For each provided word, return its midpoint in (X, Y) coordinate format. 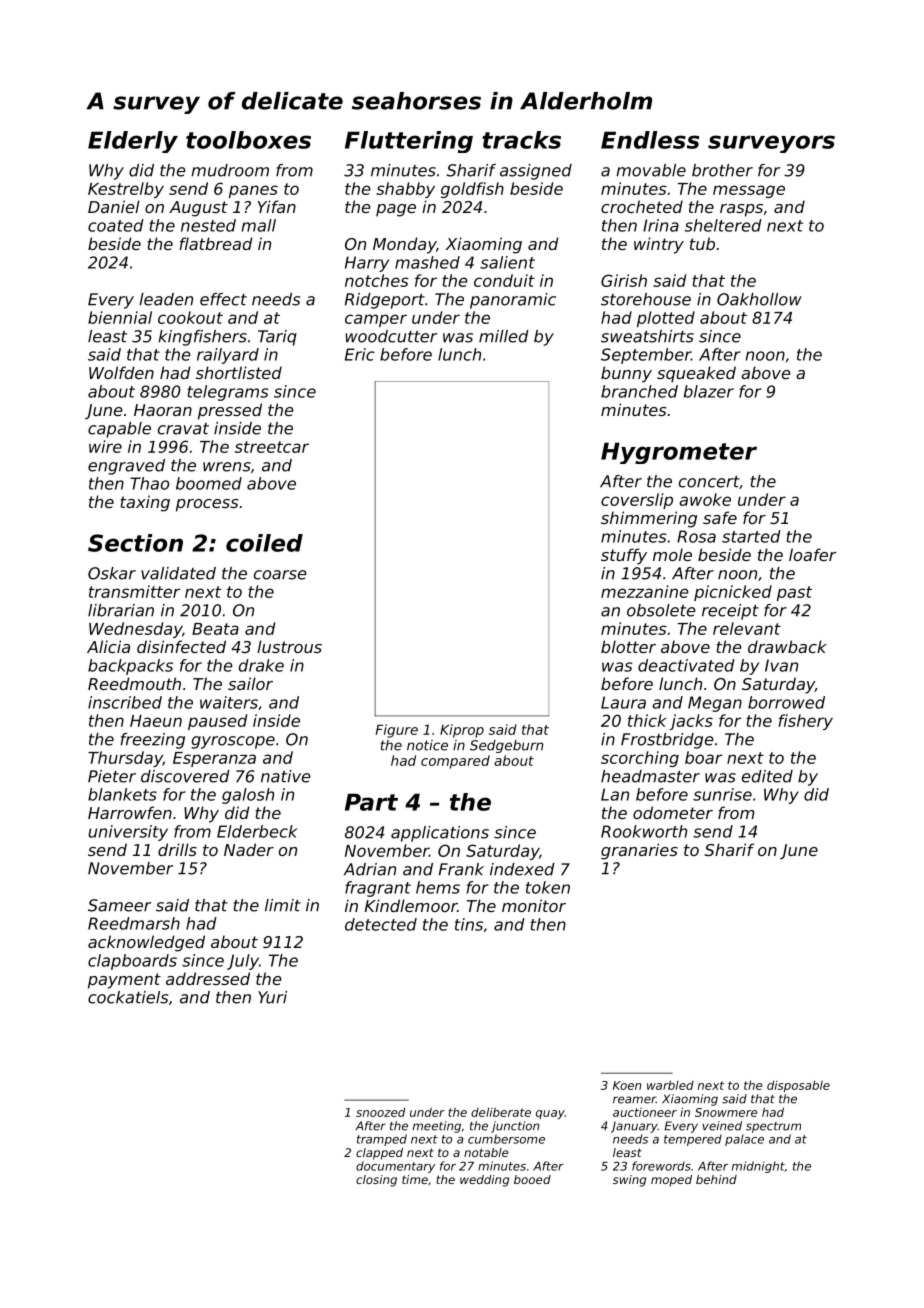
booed (532, 1179)
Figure (397, 731)
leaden (166, 299)
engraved (126, 467)
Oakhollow (759, 299)
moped (671, 1181)
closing (376, 1181)
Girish (624, 280)
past (794, 593)
